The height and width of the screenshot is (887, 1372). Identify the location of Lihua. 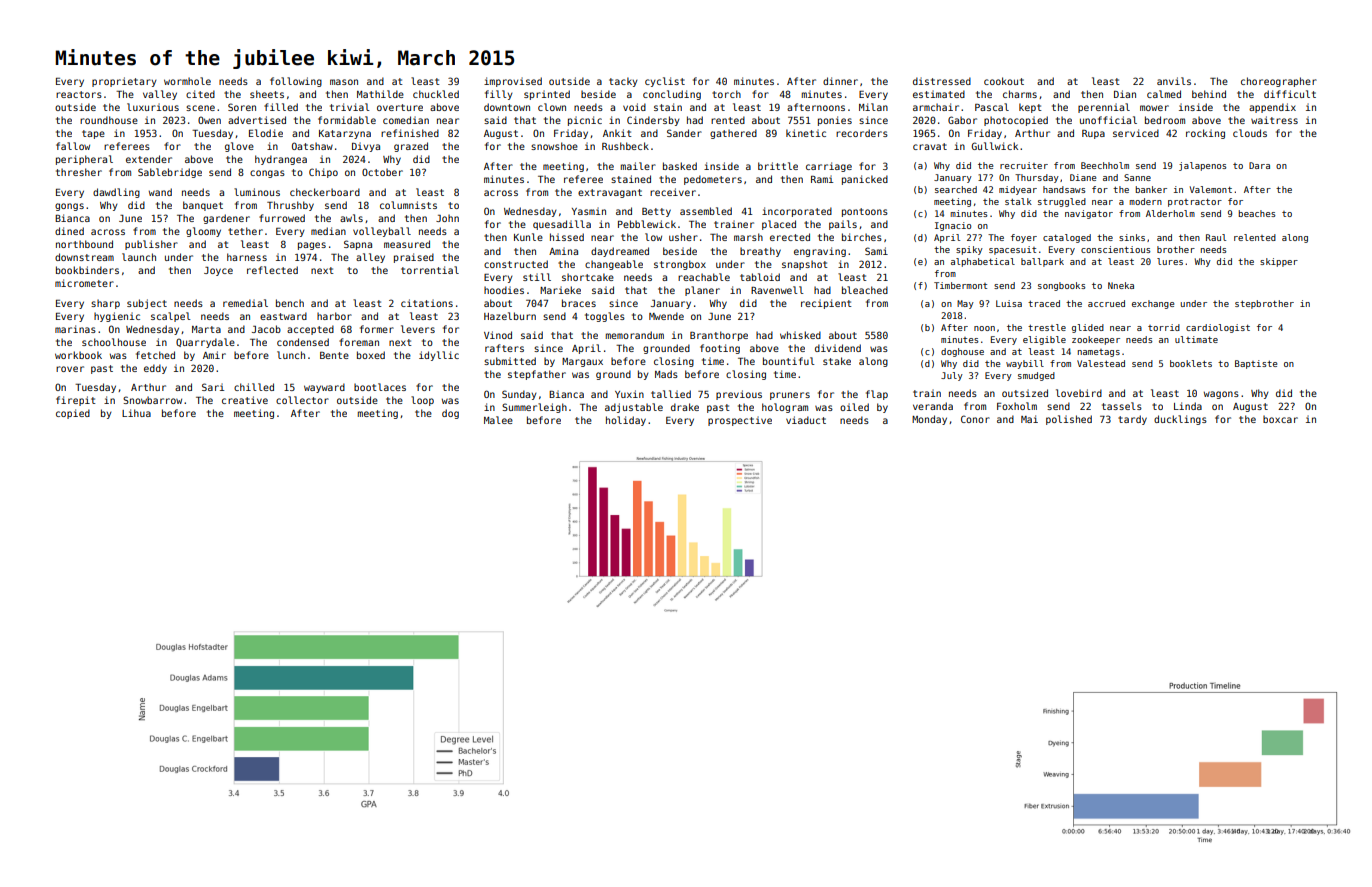
(136, 413).
